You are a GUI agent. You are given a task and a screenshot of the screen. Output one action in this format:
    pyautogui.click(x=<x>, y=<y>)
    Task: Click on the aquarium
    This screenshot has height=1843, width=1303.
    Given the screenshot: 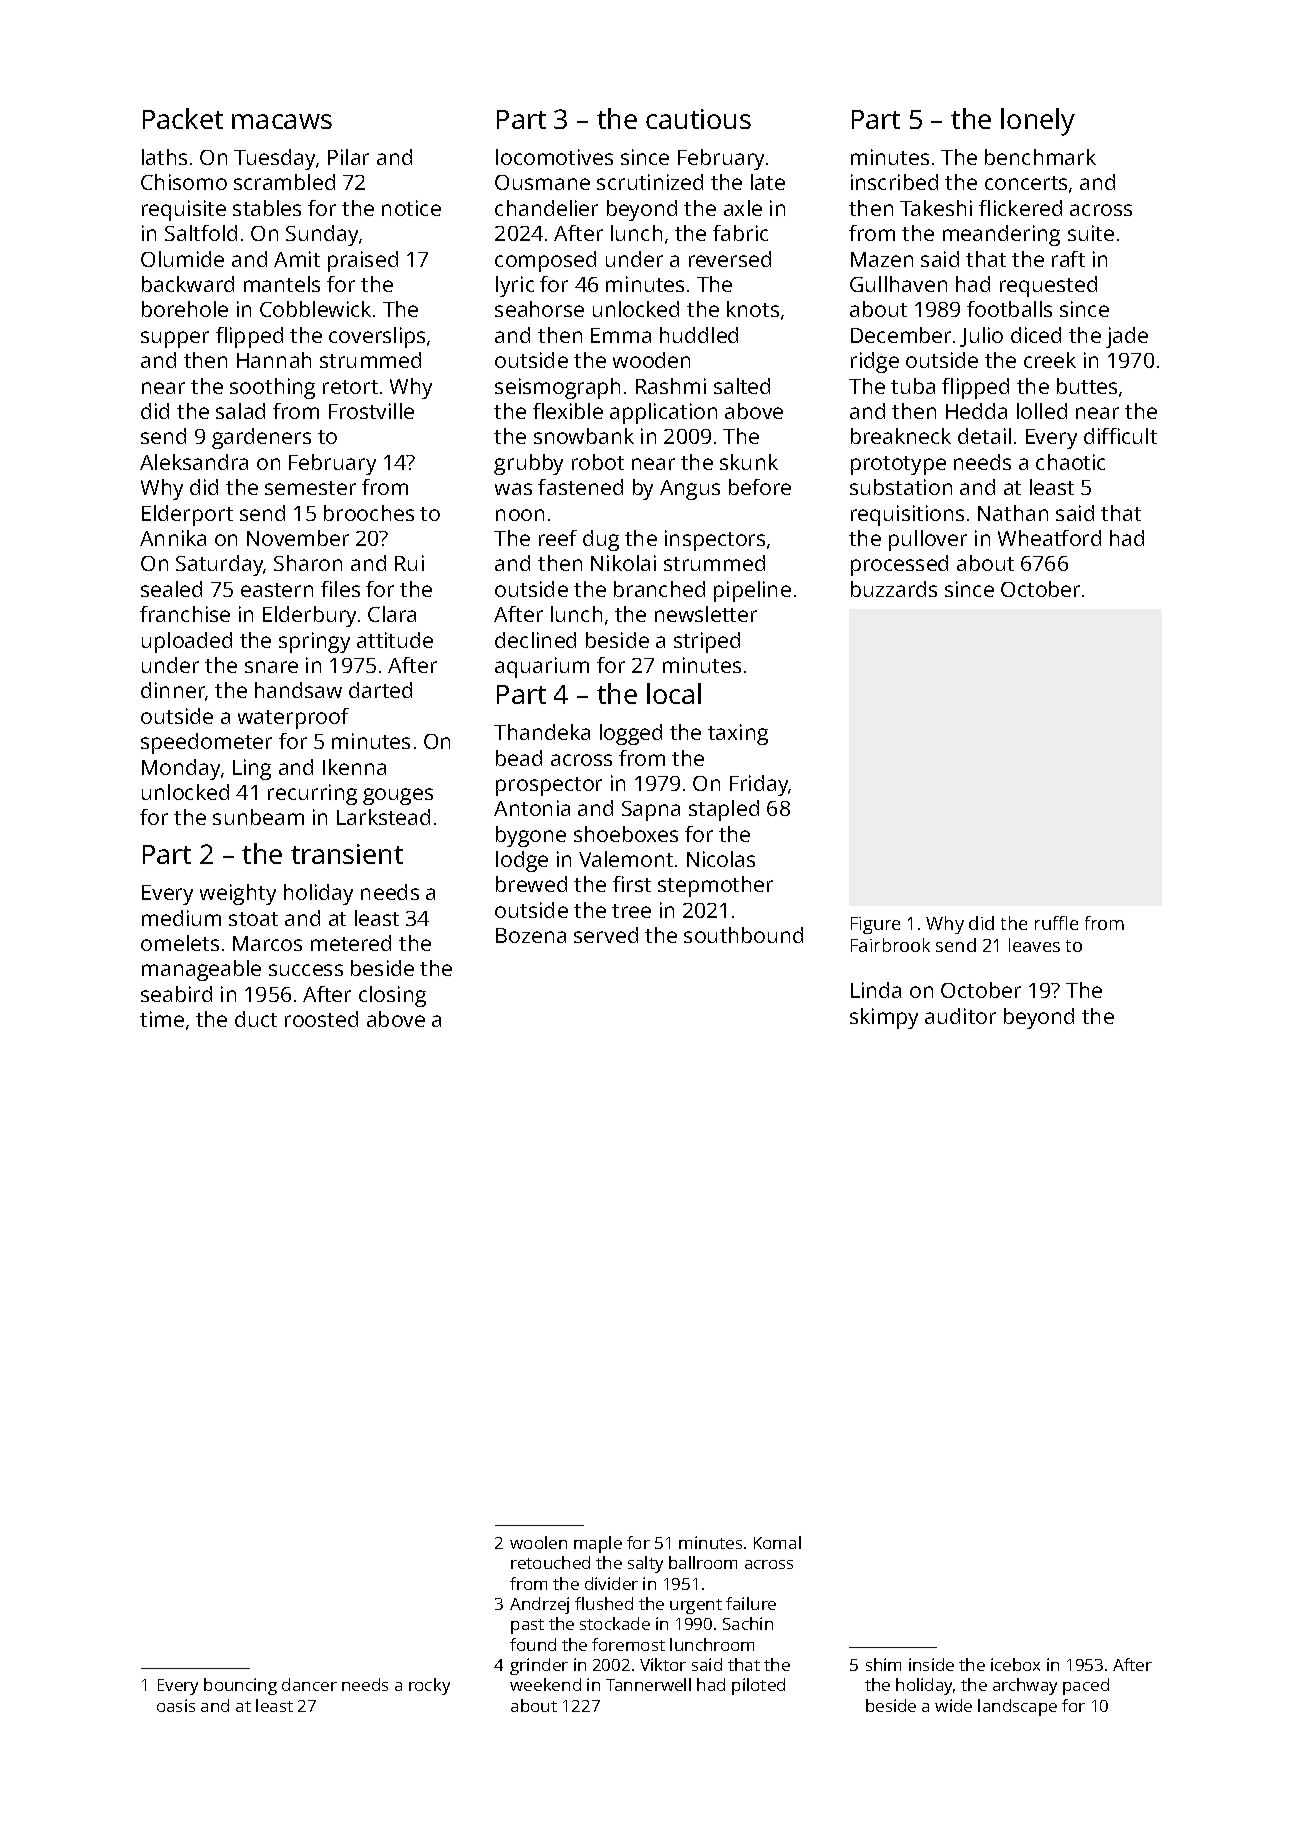 What is the action you would take?
    pyautogui.click(x=542, y=667)
